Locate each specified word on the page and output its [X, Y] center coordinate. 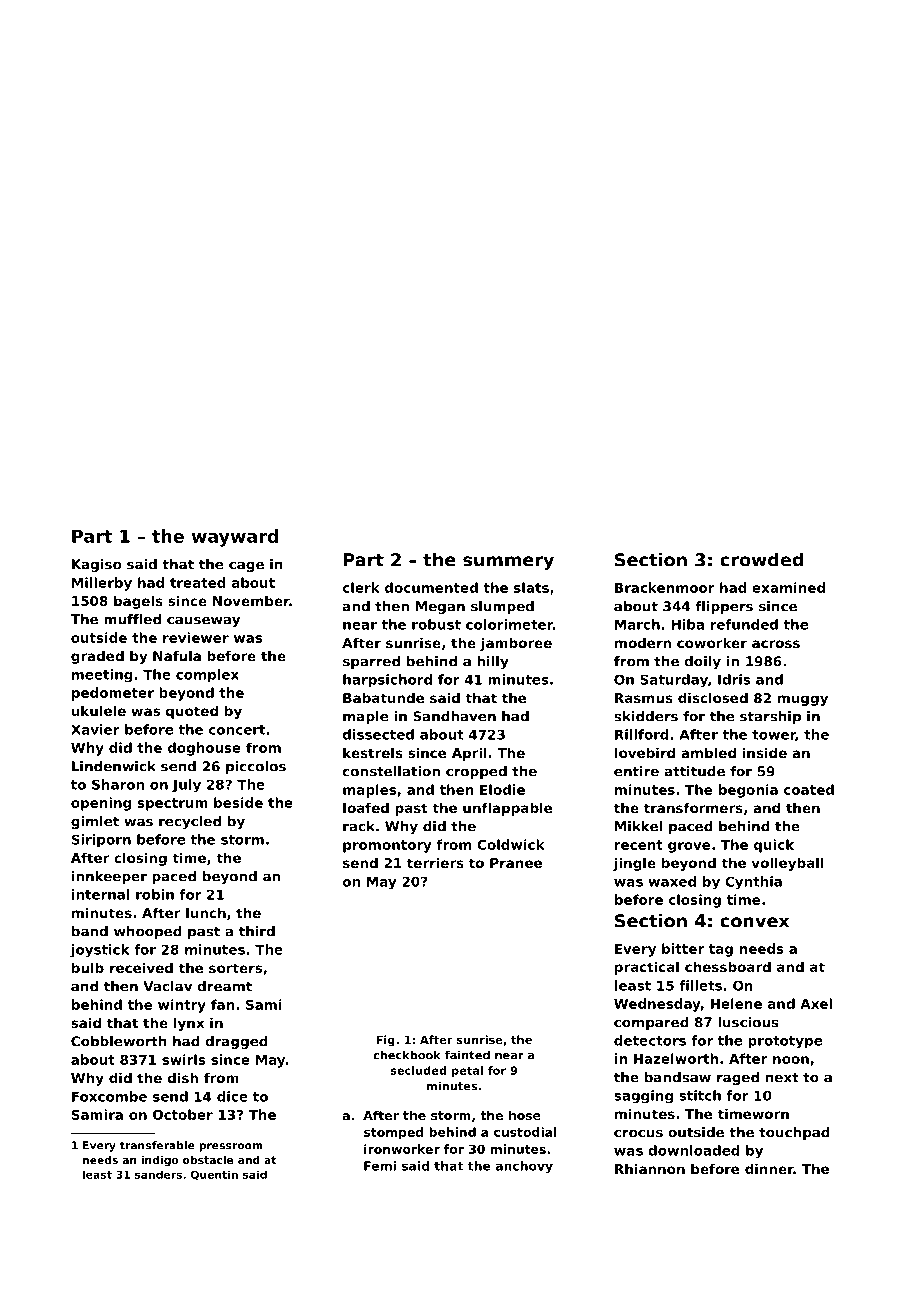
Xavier [95, 729]
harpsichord [387, 681]
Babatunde [383, 697]
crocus [638, 1133]
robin [155, 894]
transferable [157, 1145]
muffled [132, 619]
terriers [435, 862]
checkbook [407, 1055]
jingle [634, 864]
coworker [712, 642]
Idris [734, 679]
